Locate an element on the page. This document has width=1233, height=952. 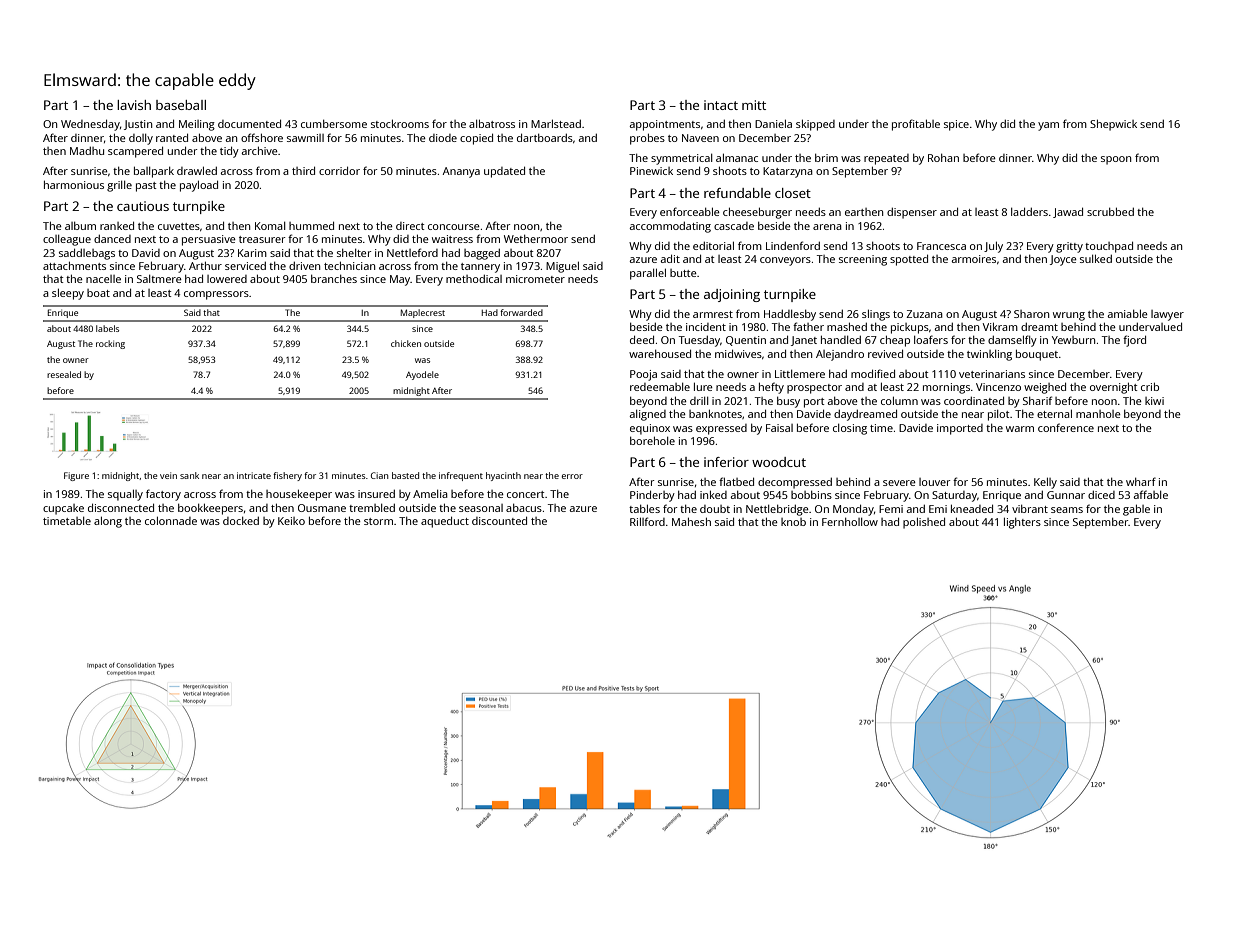
lavish is located at coordinates (134, 105).
